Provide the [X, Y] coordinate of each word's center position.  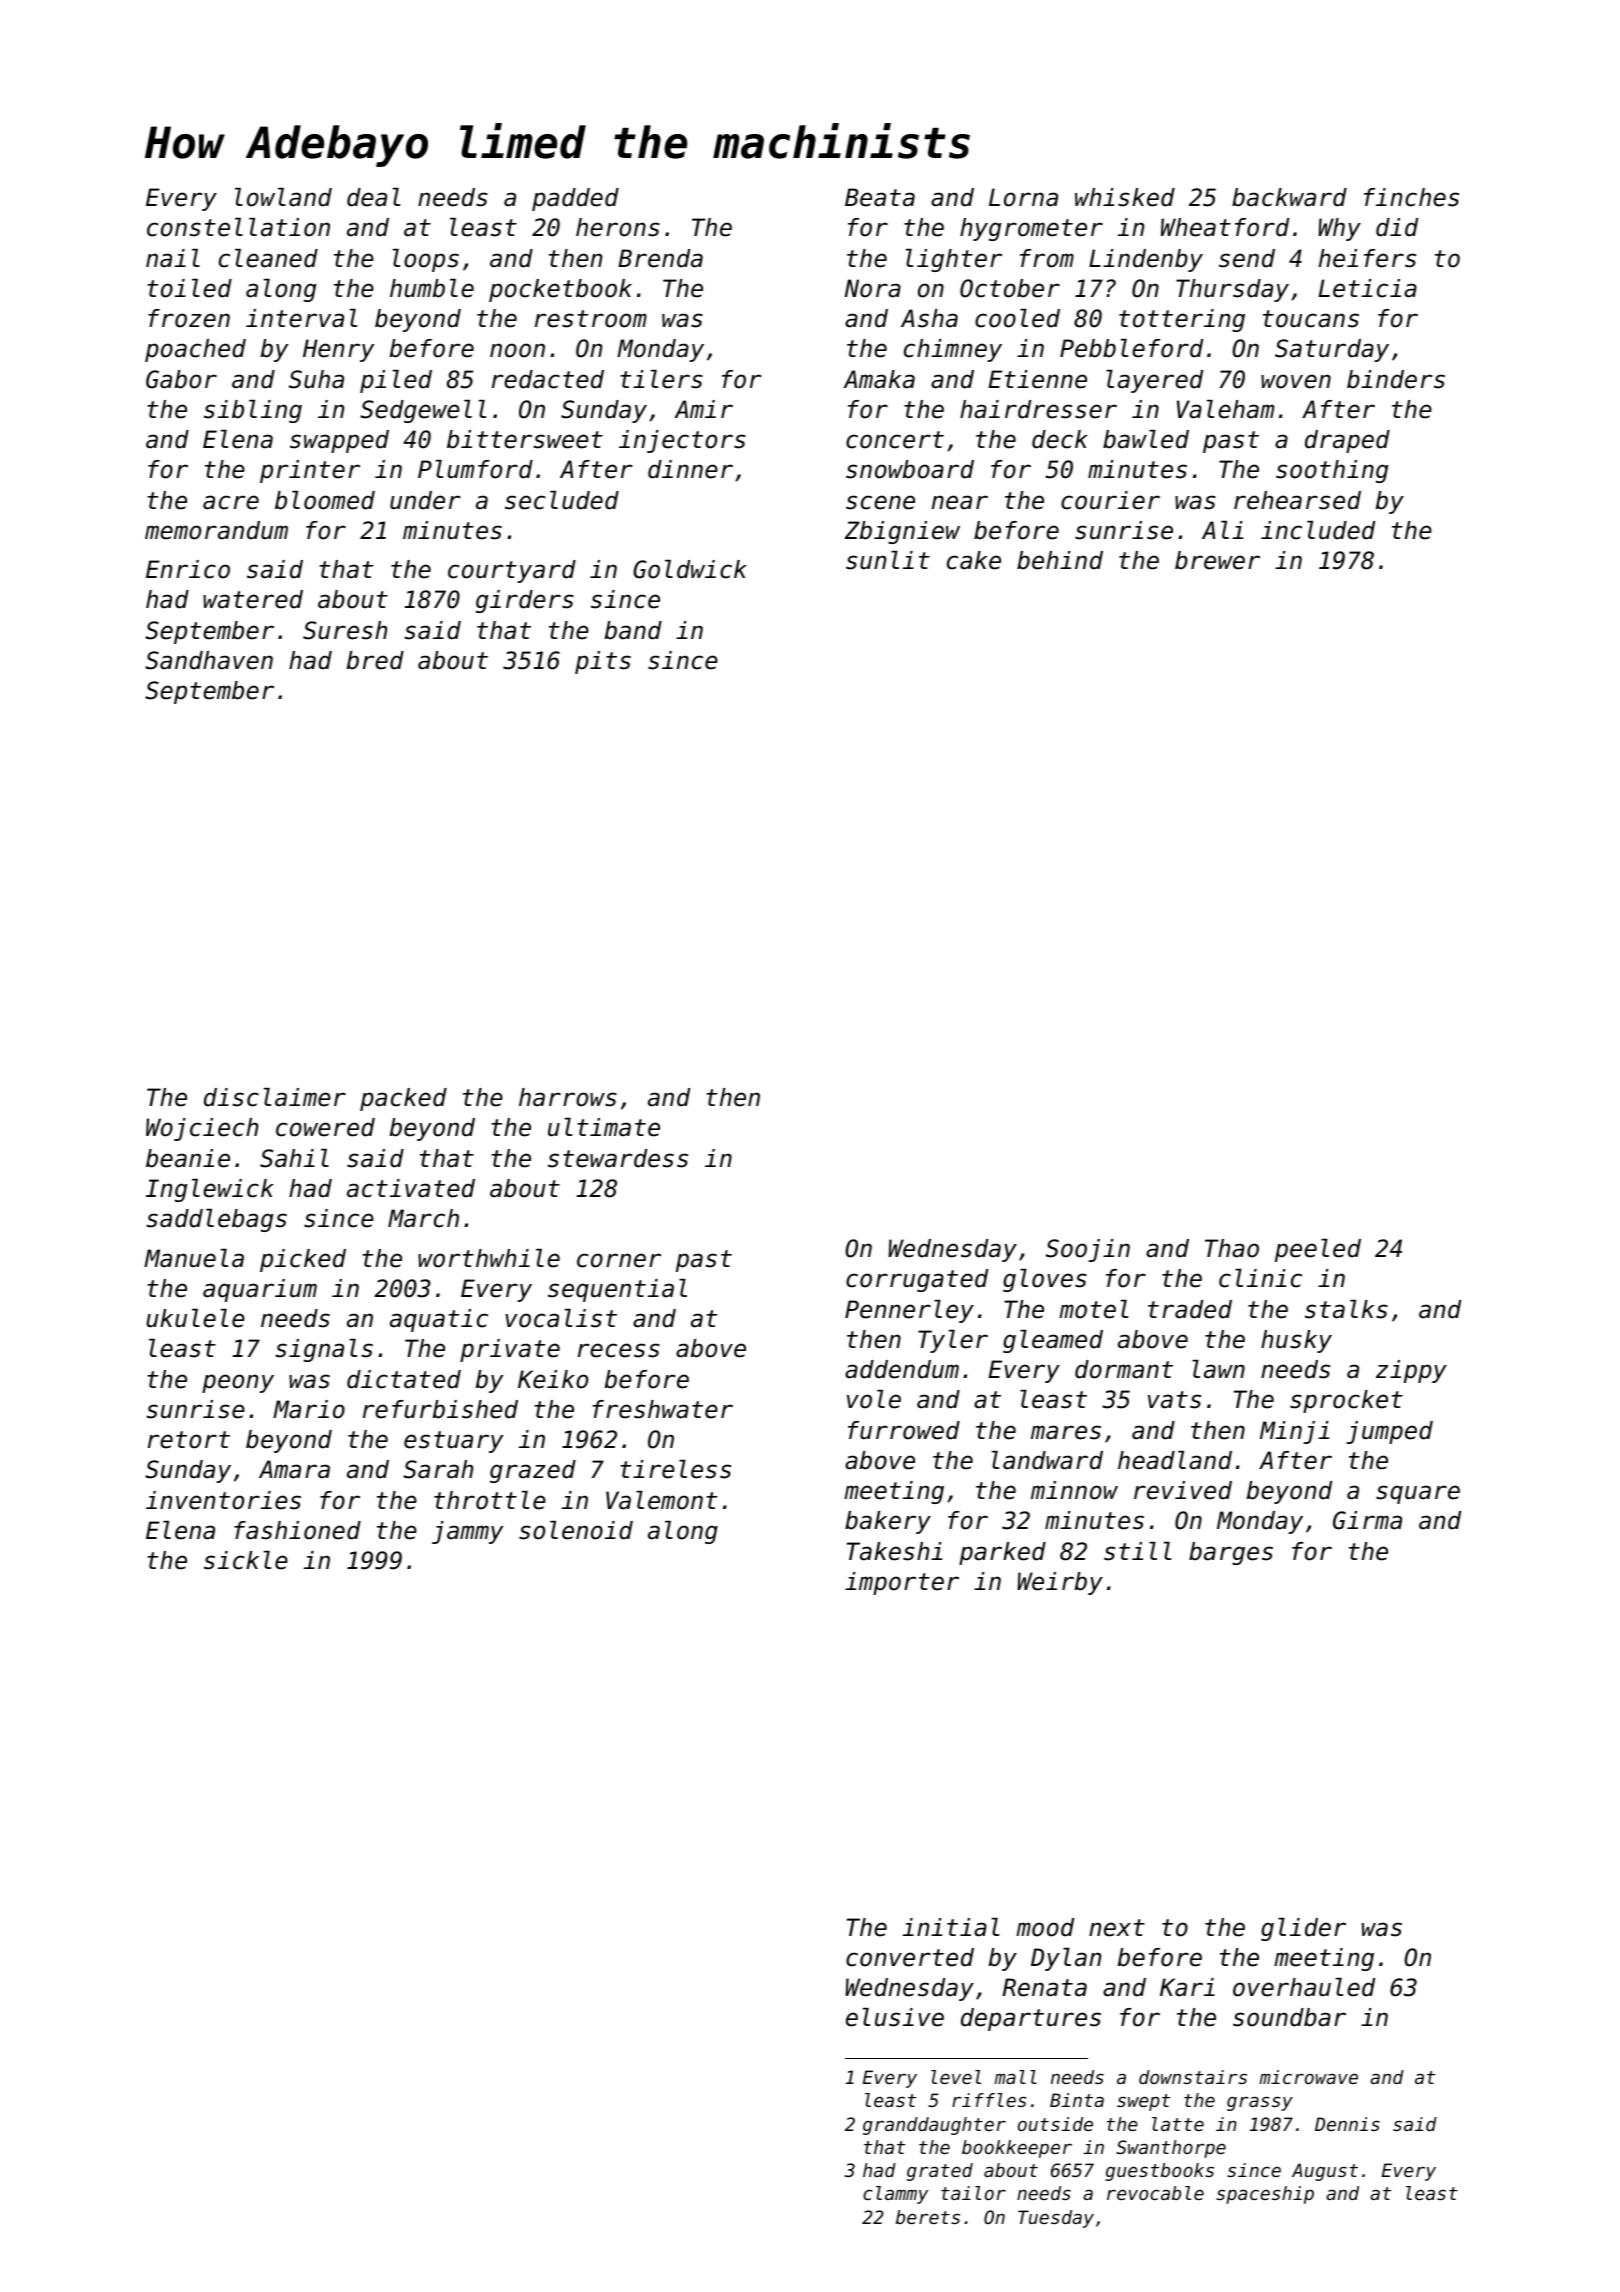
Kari [1187, 1987]
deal [373, 197]
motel [1093, 1309]
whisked [1125, 197]
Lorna [1023, 197]
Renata [1044, 1987]
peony [238, 1383]
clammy [895, 2195]
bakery [888, 1522]
